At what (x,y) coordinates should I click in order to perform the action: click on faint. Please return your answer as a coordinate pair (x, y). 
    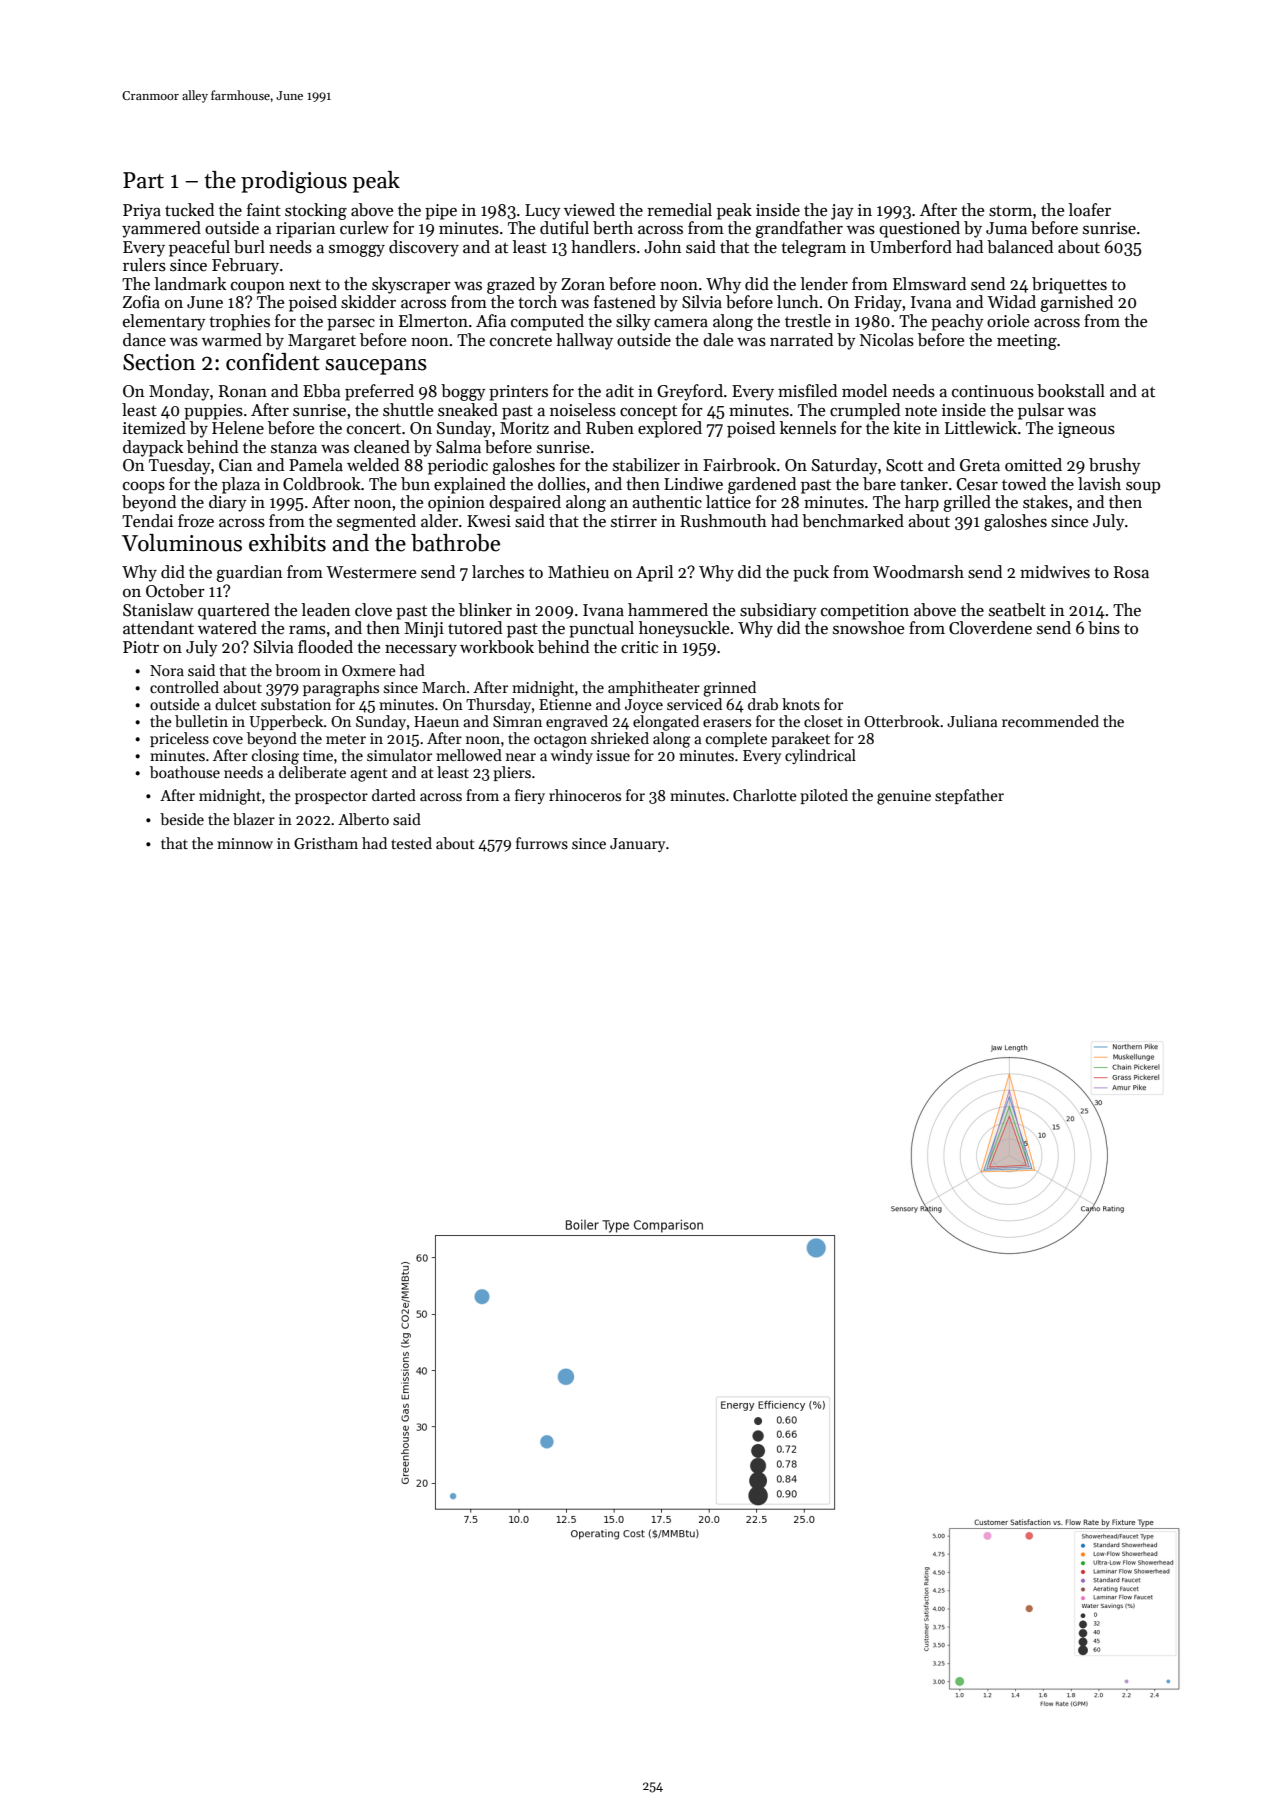
    Looking at the image, I should click on (264, 209).
